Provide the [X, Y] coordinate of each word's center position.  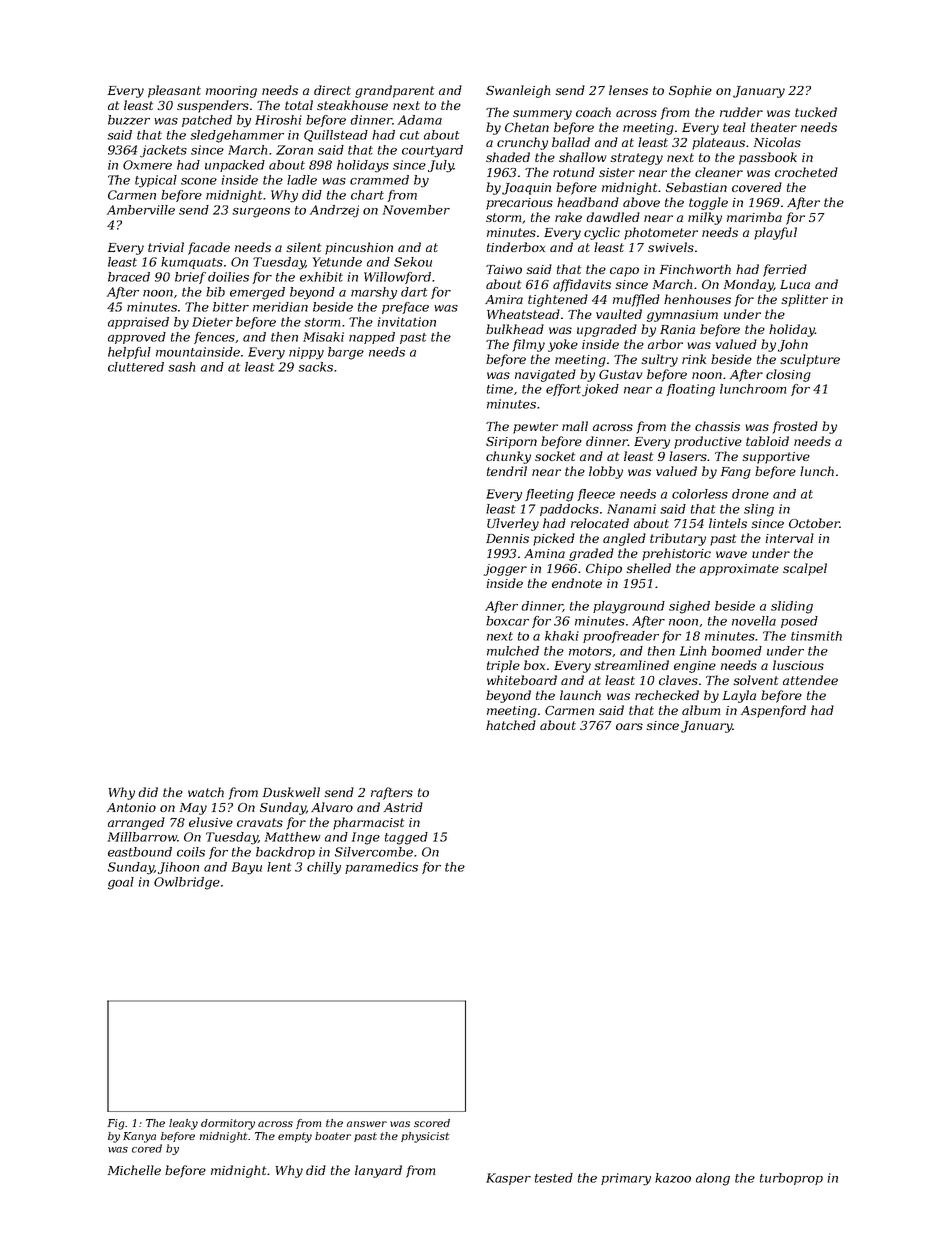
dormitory [228, 1124]
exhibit [321, 277]
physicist [425, 1137]
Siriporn [511, 443]
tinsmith [816, 636]
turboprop [791, 1179]
